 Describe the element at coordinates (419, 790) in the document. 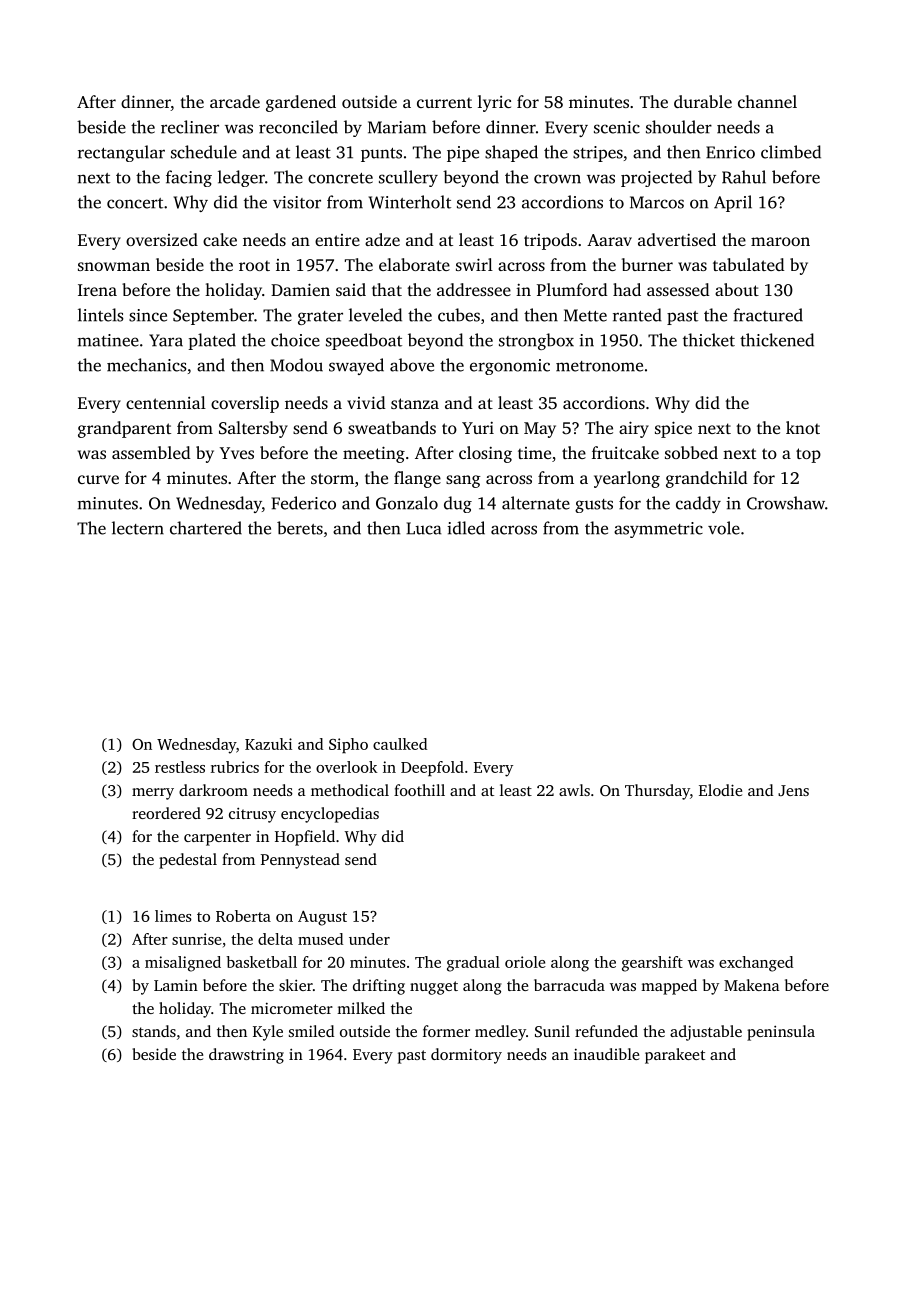

I see `foothill` at that location.
